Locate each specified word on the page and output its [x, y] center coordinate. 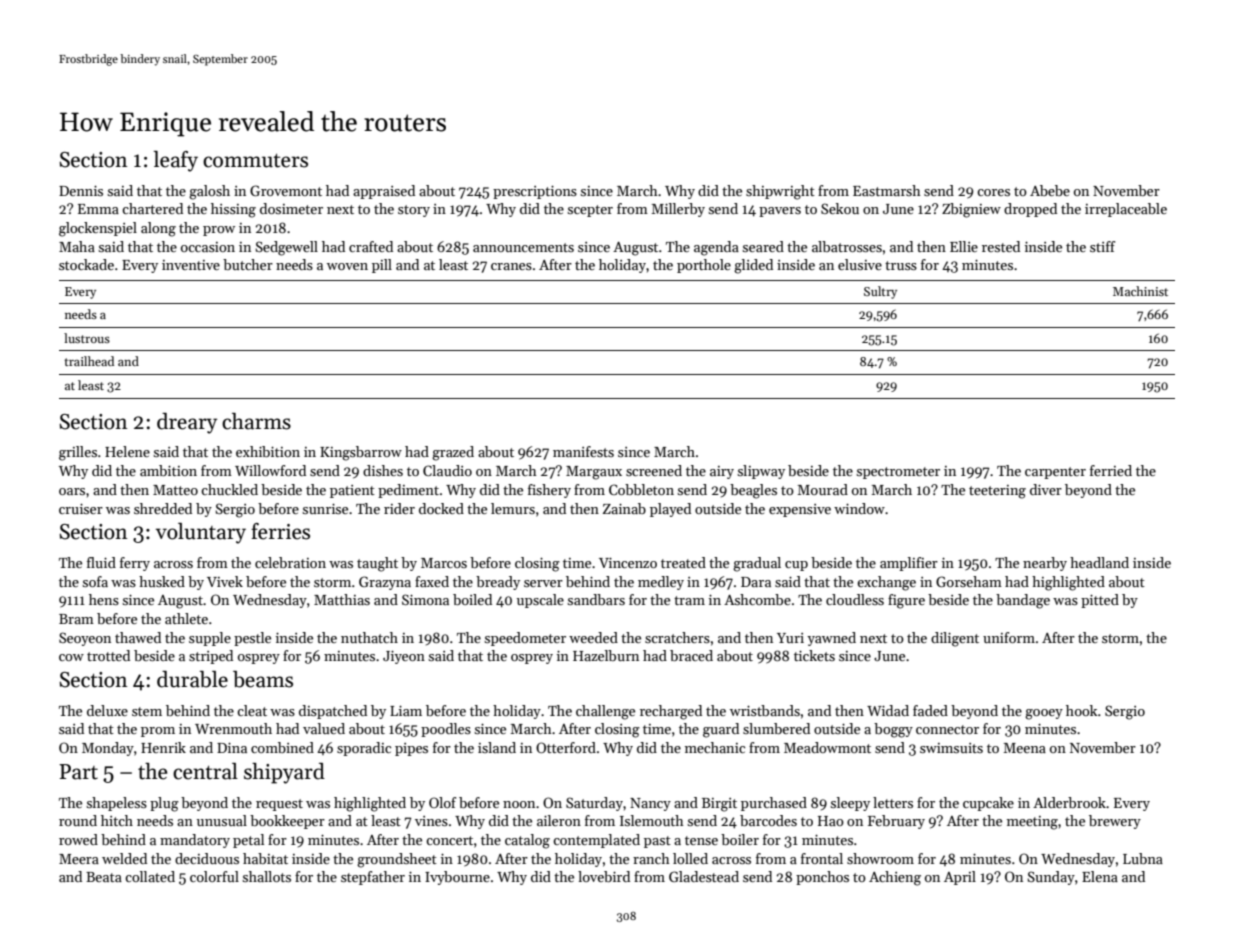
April [960, 878]
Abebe [1050, 190]
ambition [168, 470]
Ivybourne [457, 878]
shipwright [780, 192]
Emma [98, 209]
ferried [1111, 470]
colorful [214, 876]
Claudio [447, 470]
